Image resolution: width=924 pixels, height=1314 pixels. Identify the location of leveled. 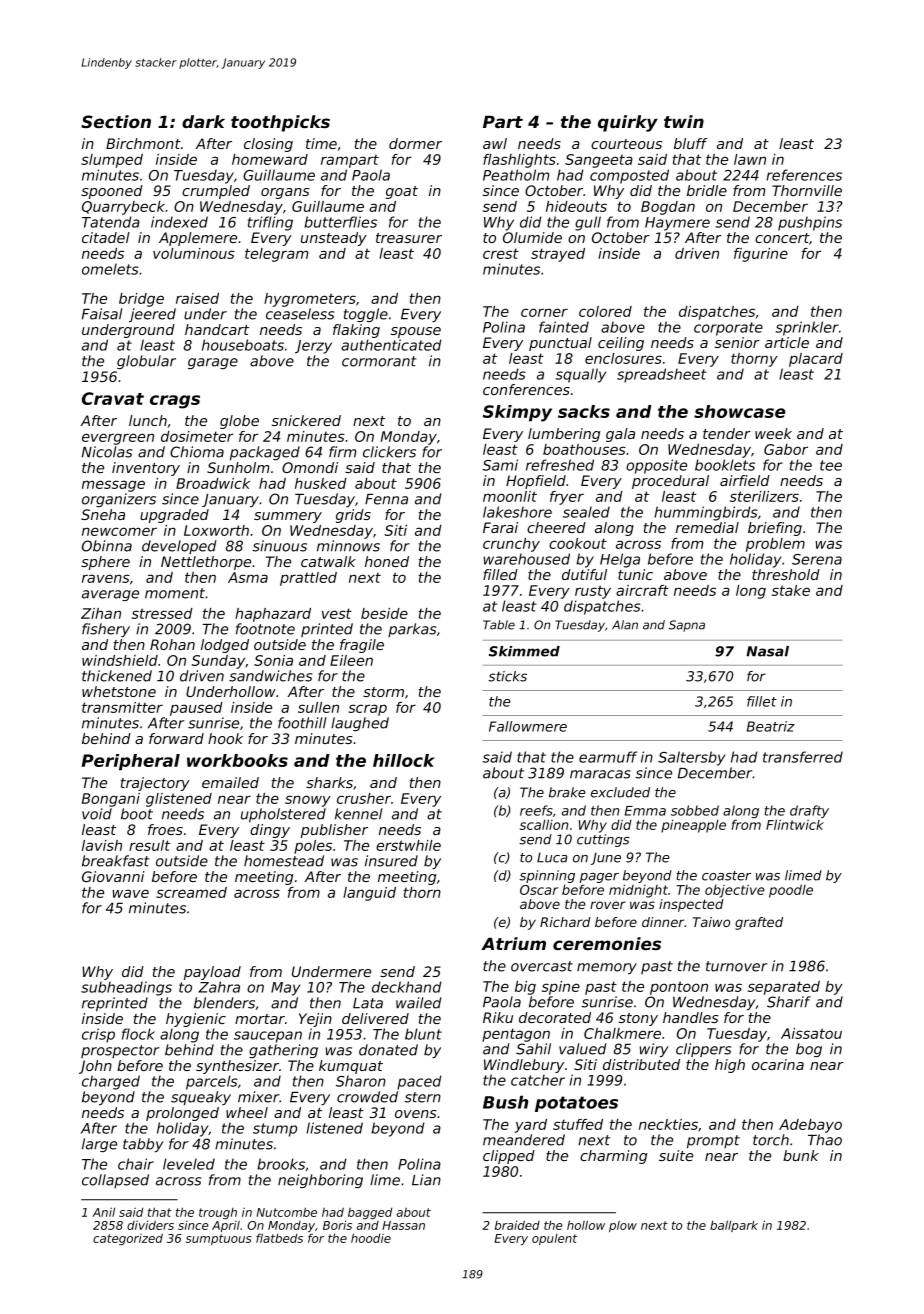
(189, 1164).
